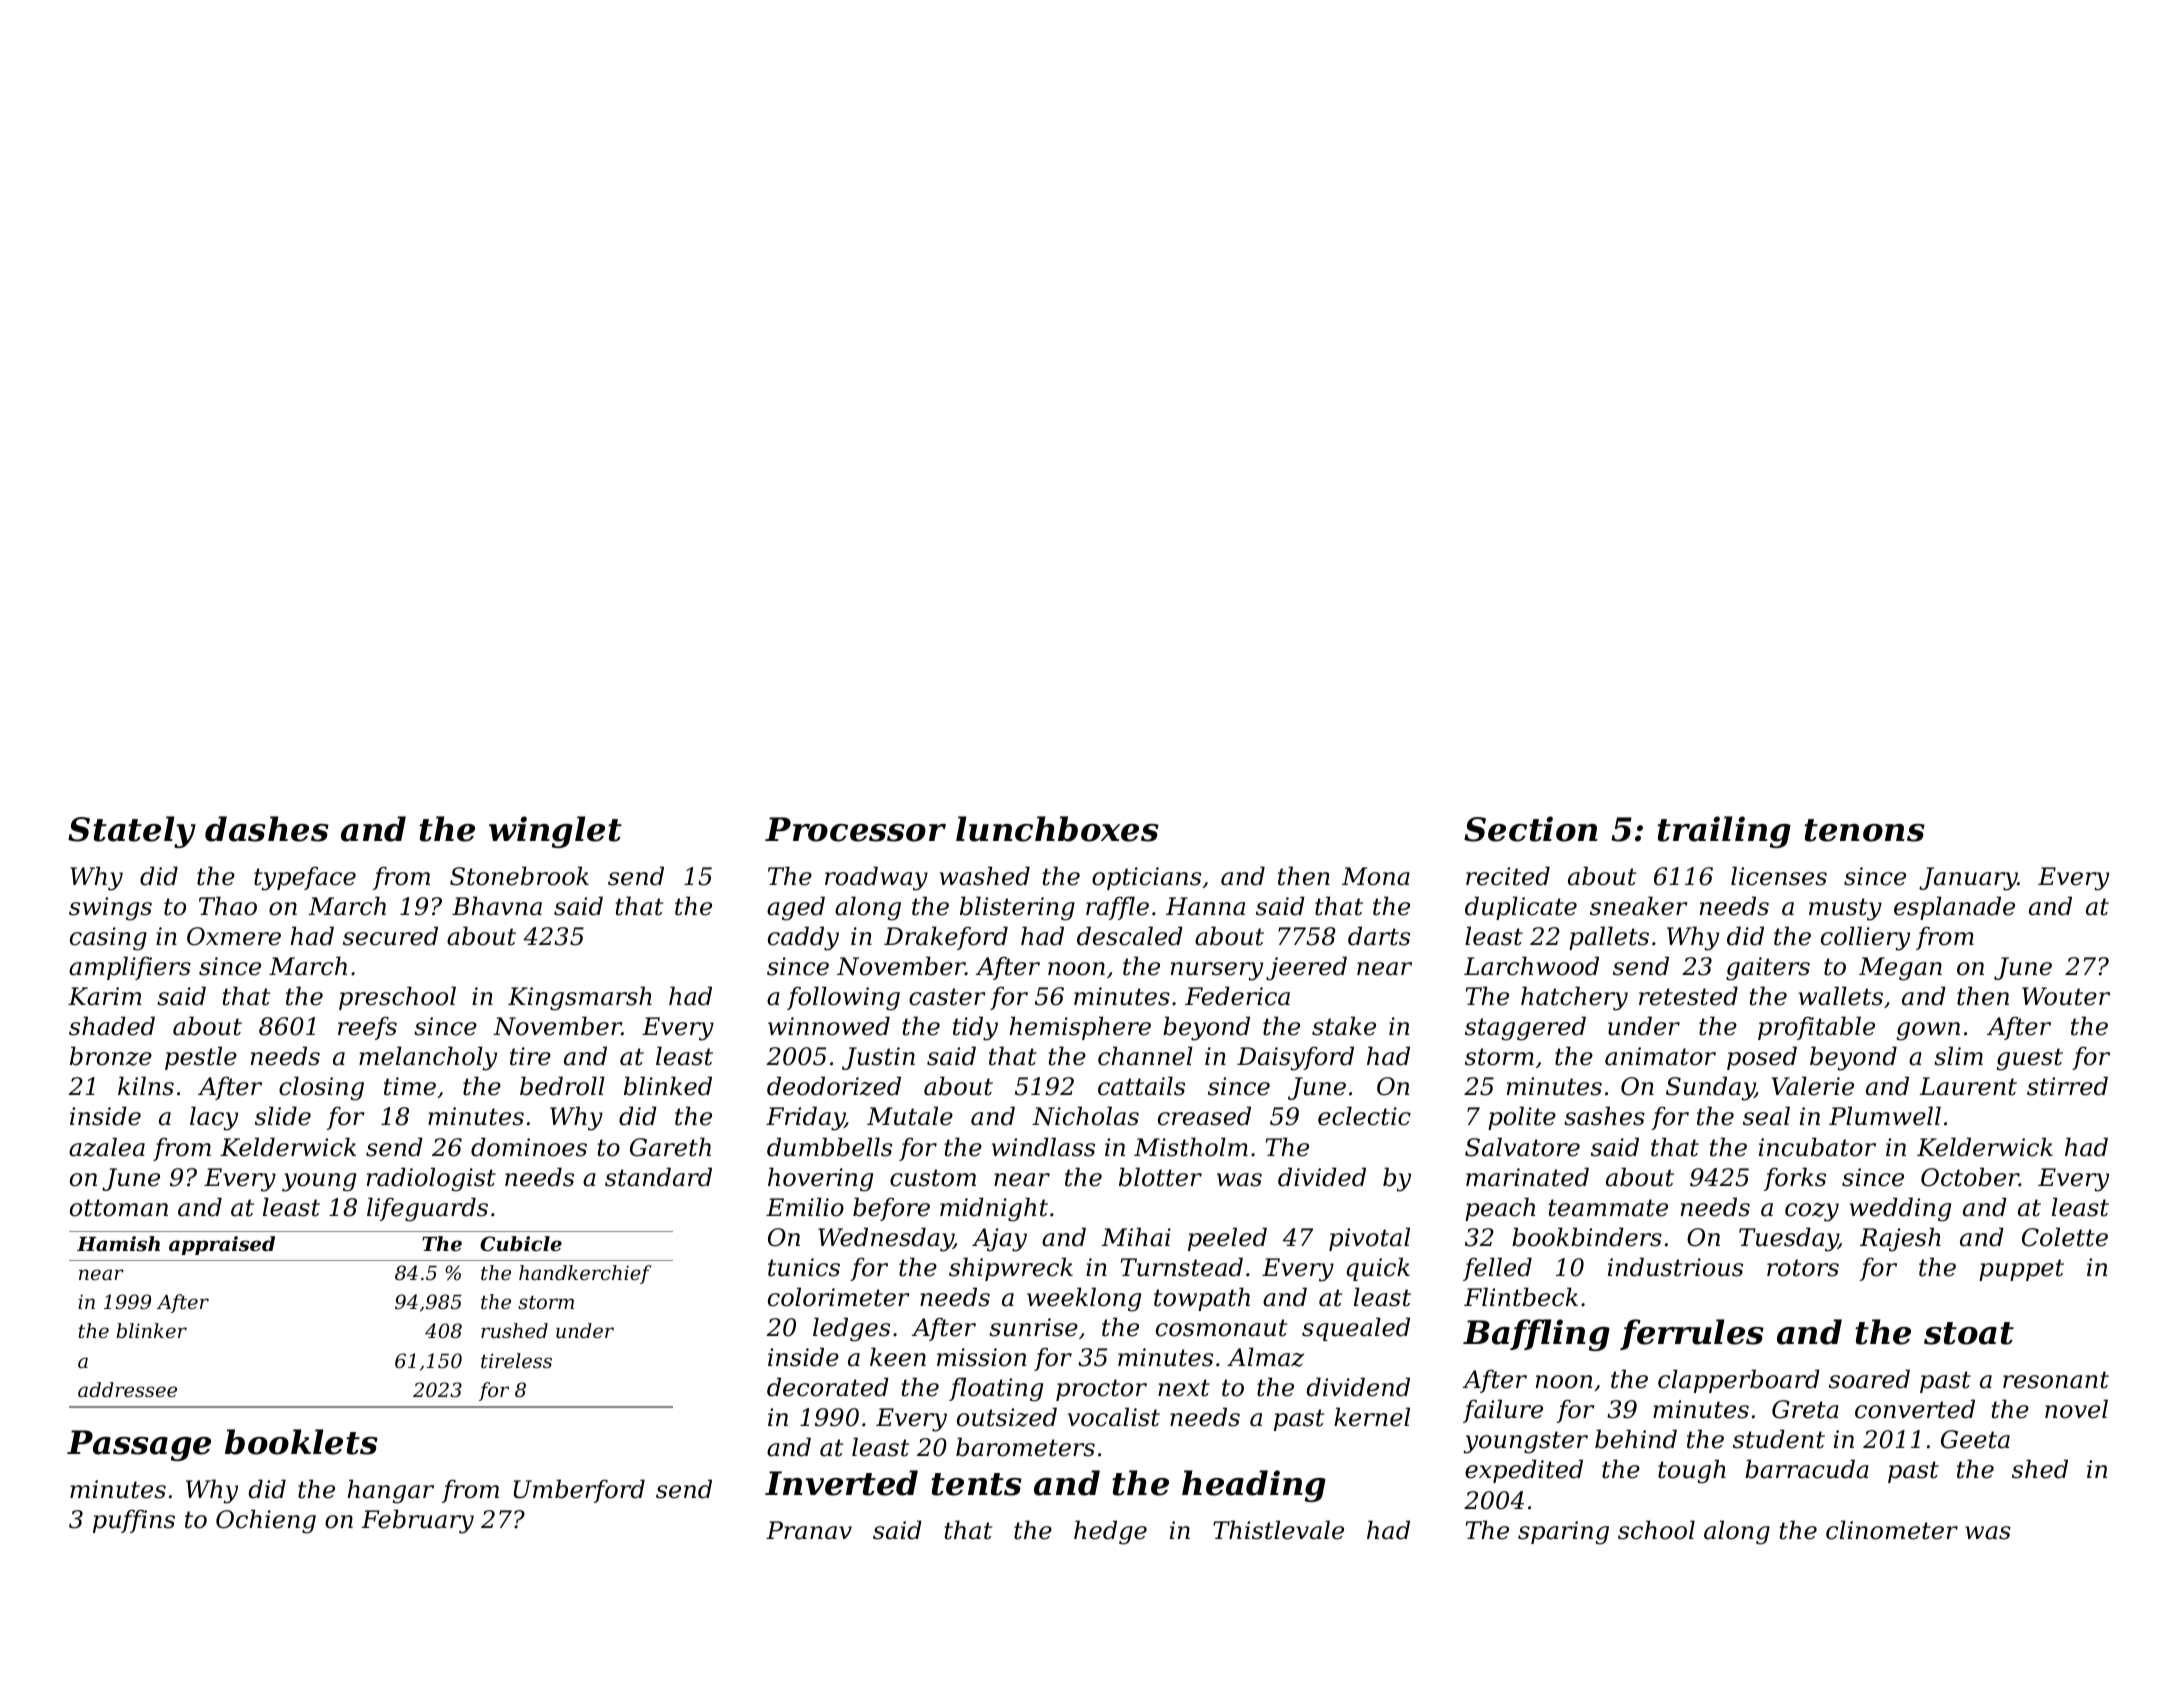 The height and width of the image is (1683, 2178). Describe the element at coordinates (1864, 830) in the image. I see `tenons` at that location.
